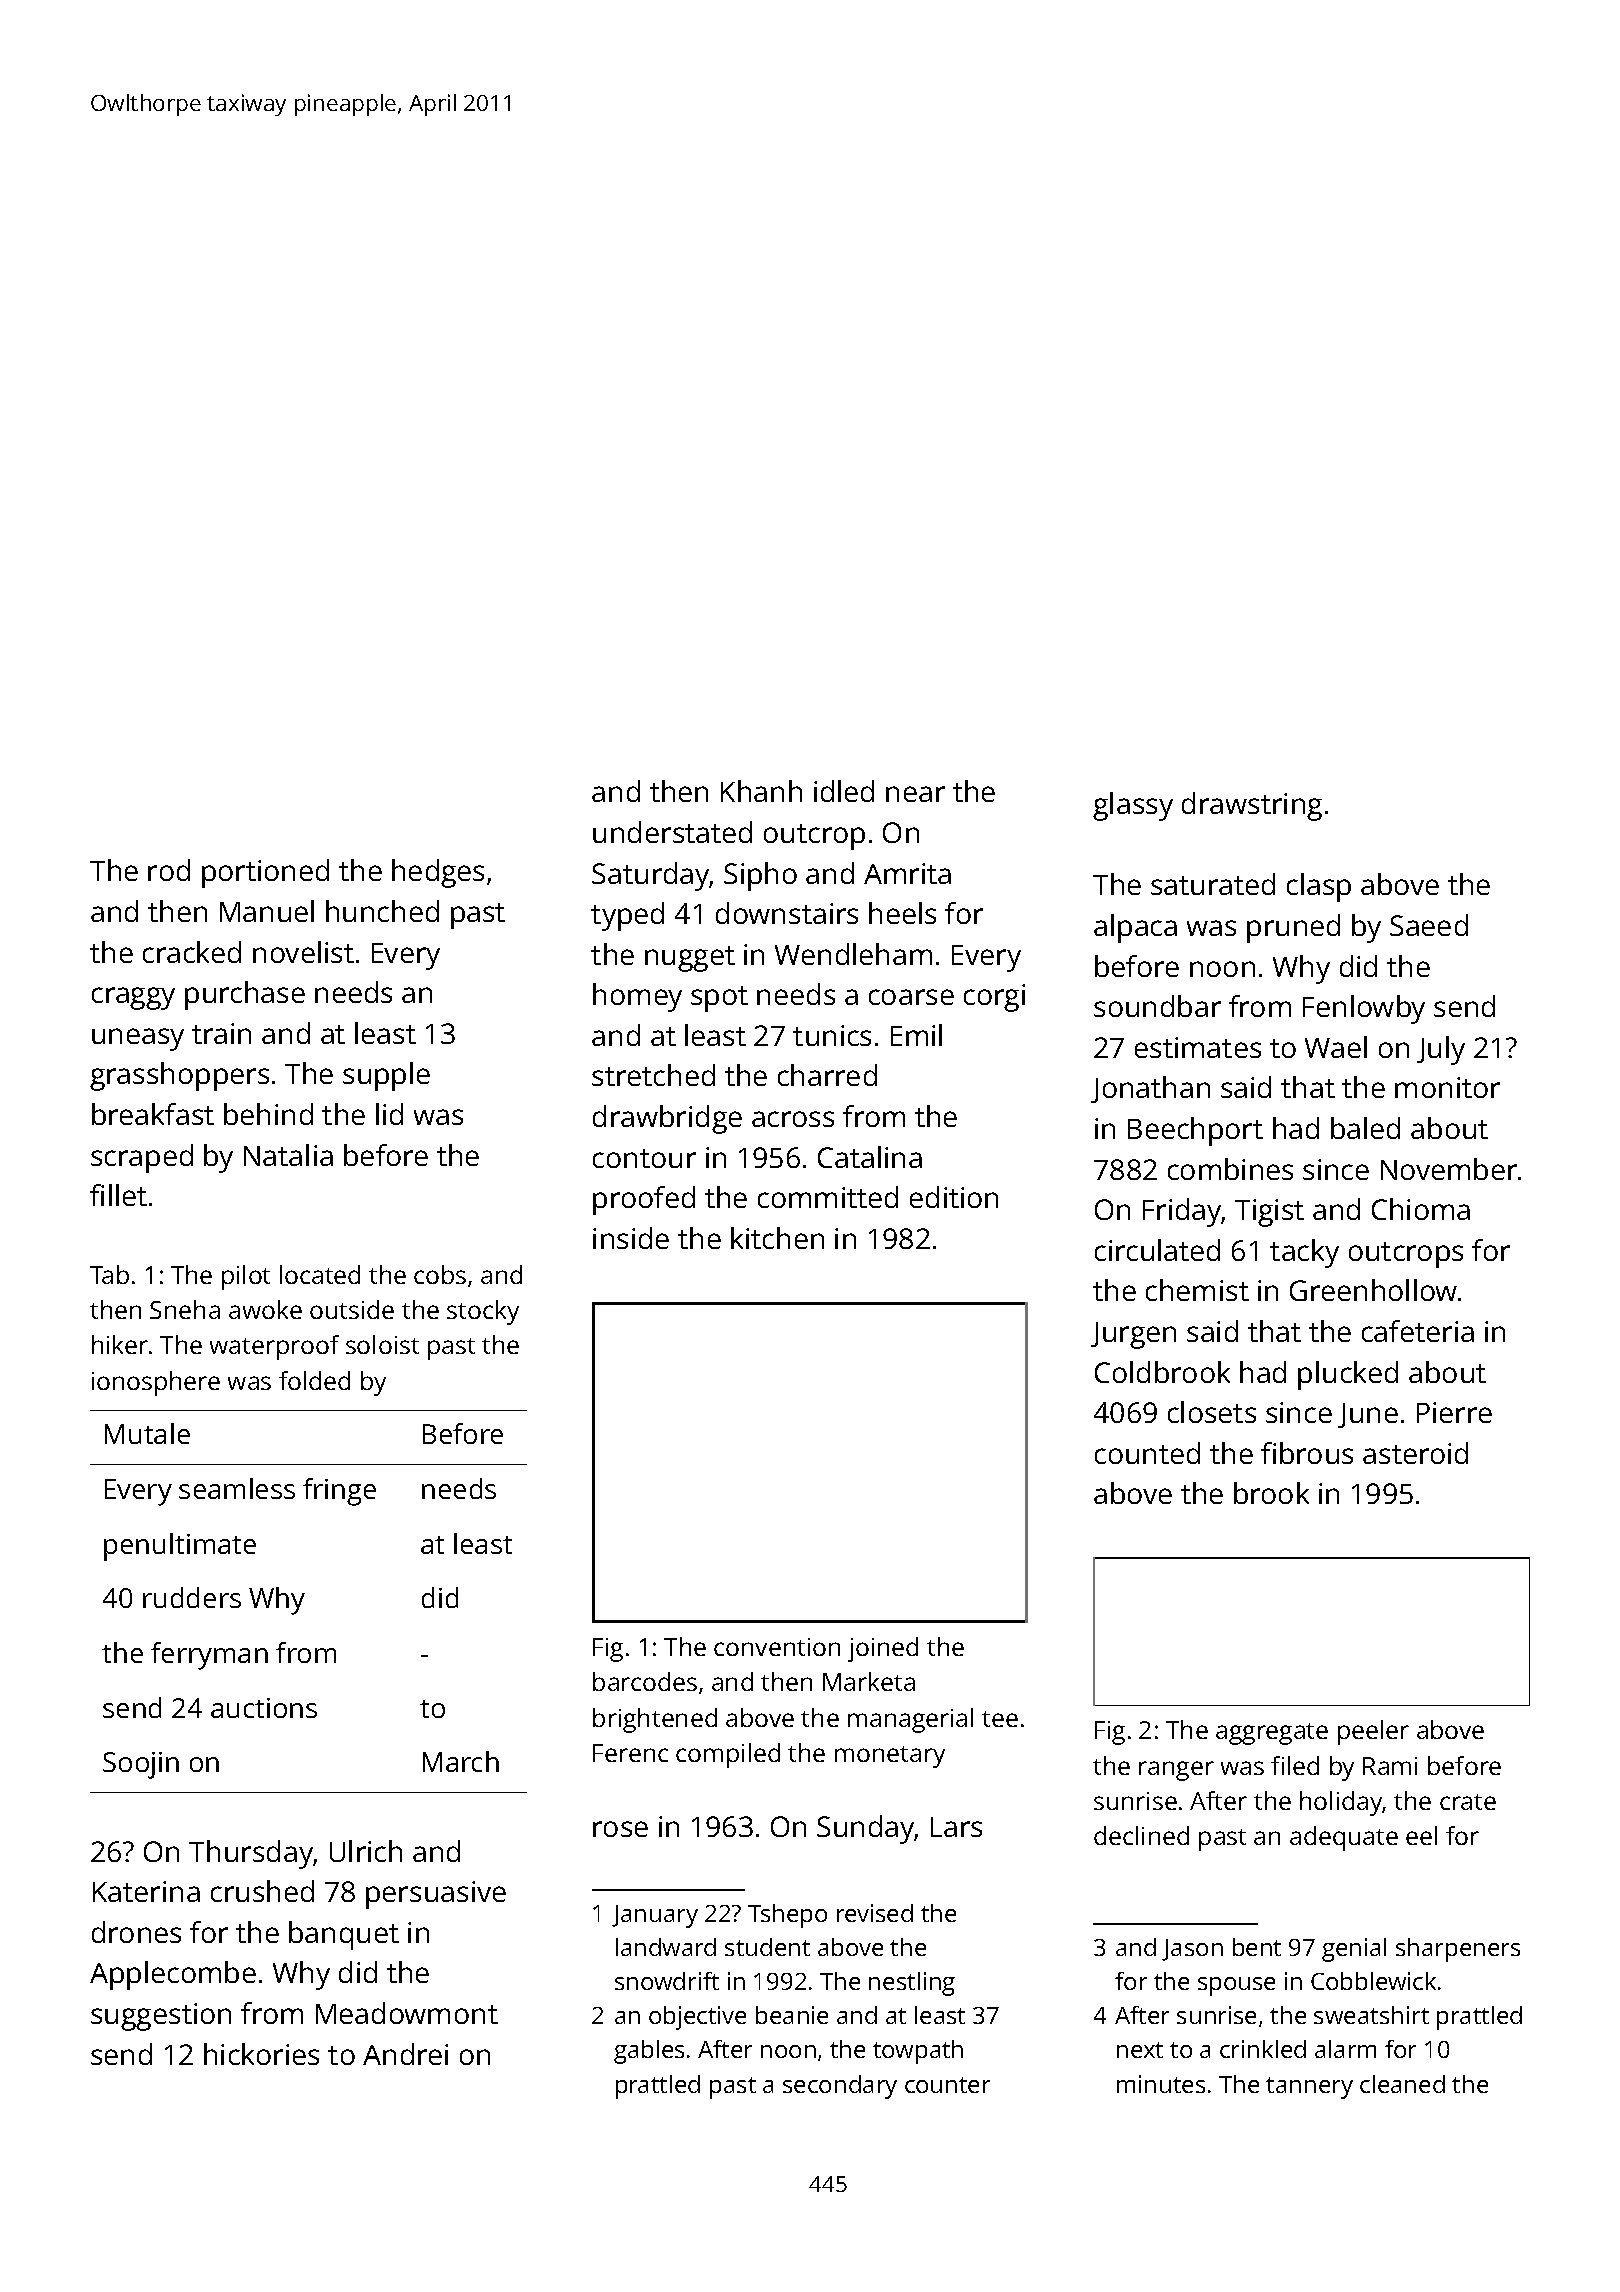 The height and width of the document is (2292, 1620). I want to click on Saeed, so click(1429, 925).
